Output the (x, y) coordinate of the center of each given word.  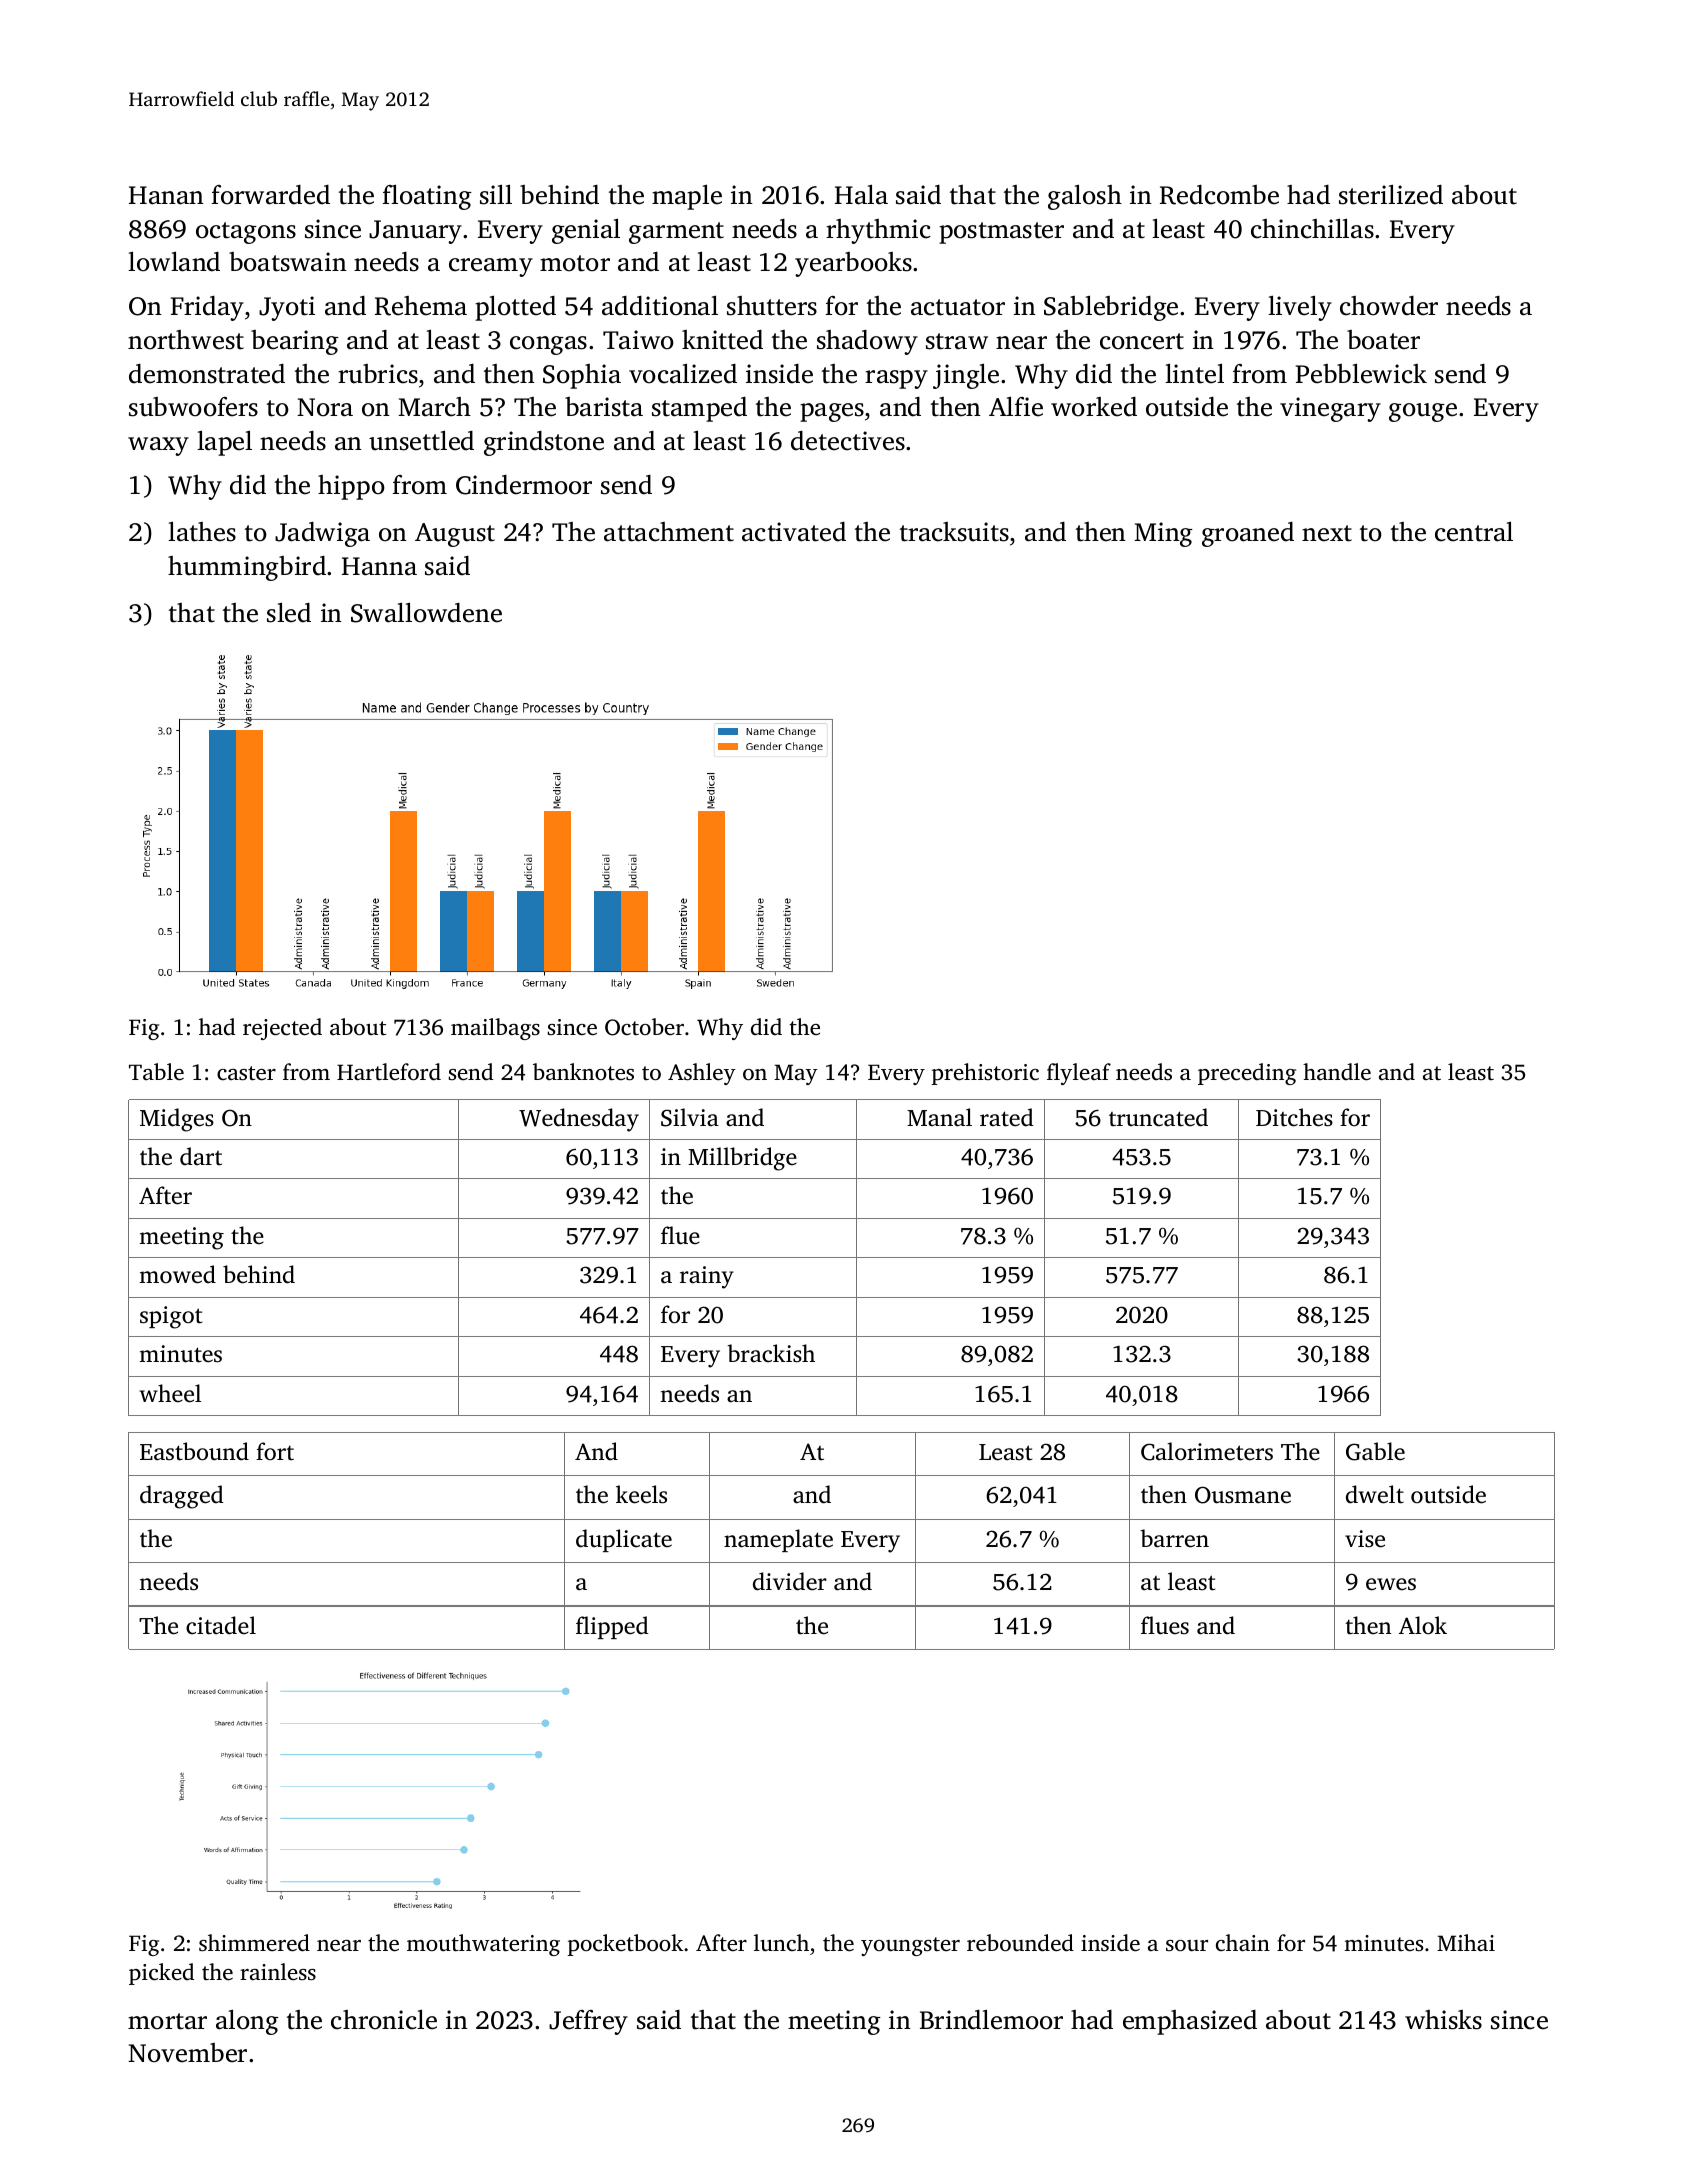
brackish (771, 1353)
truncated (1158, 1117)
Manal (939, 1117)
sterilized (1391, 195)
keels (641, 1494)
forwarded (270, 195)
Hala (861, 195)
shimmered (254, 1943)
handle (1337, 1072)
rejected (282, 1029)
